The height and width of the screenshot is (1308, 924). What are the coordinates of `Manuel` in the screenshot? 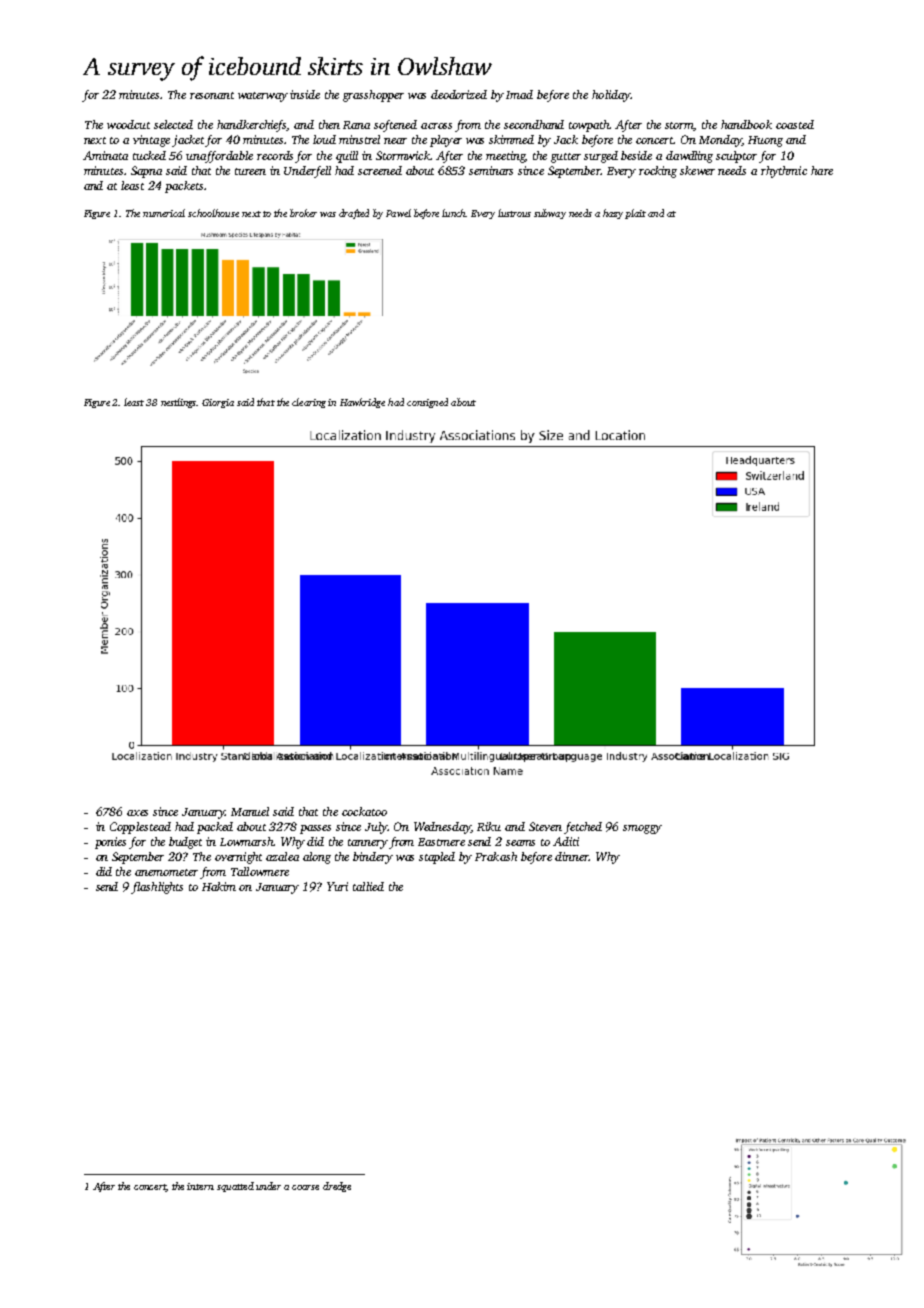 It's located at (250, 811).
